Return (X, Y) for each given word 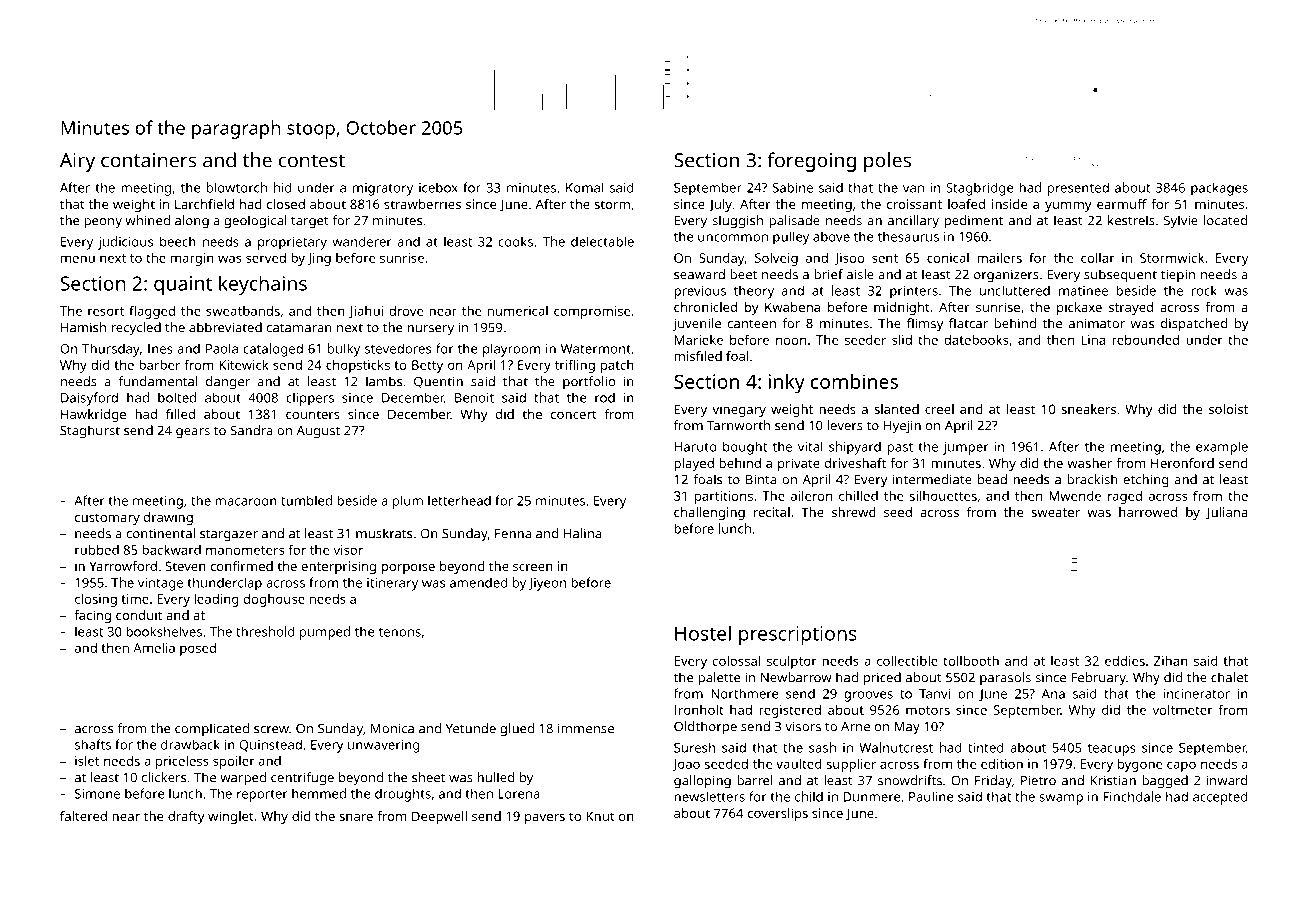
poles (887, 162)
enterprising (338, 567)
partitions (724, 497)
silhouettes (943, 495)
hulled (496, 777)
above (831, 236)
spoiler (234, 762)
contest (312, 161)
